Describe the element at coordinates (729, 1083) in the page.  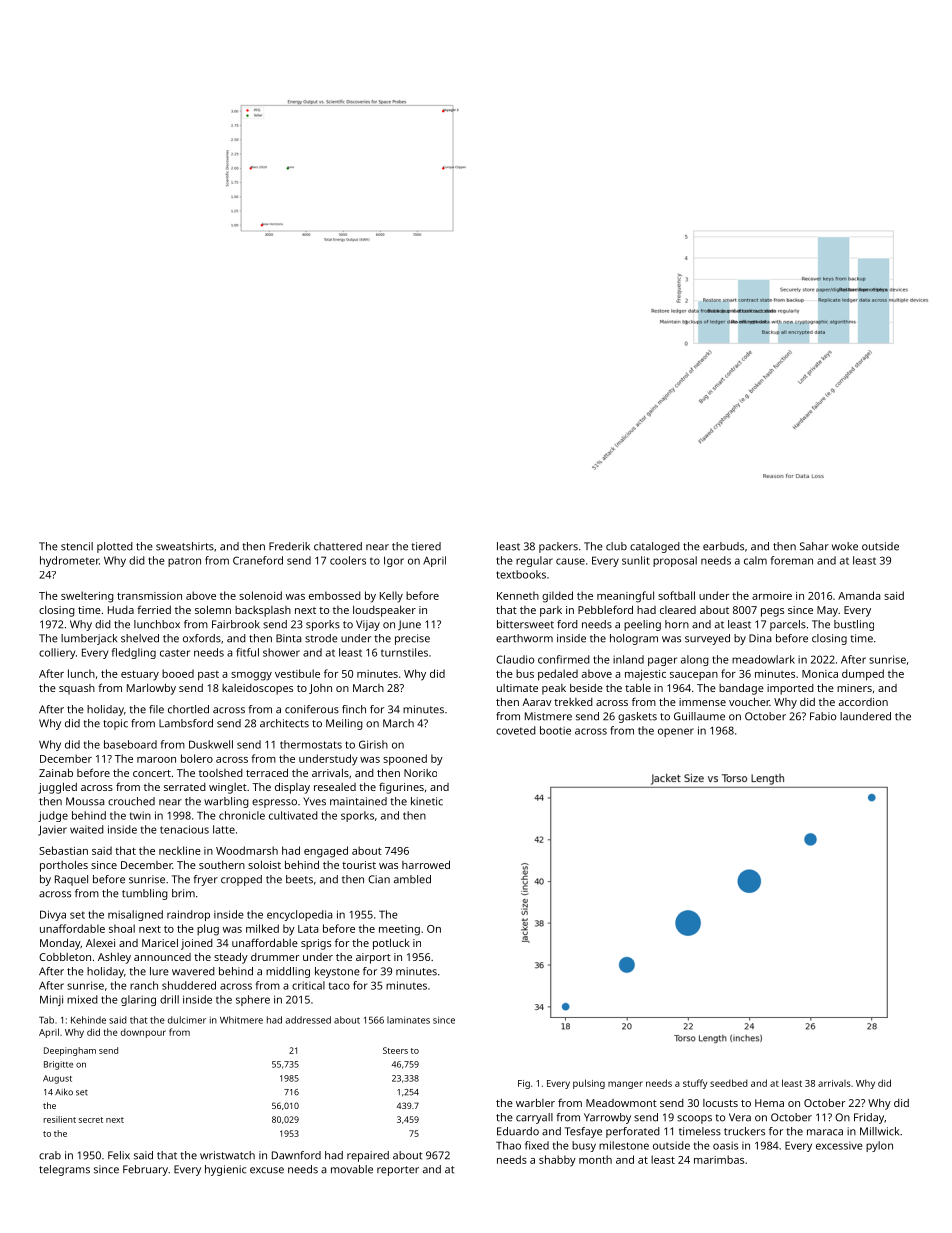
I see `seedbed` at that location.
